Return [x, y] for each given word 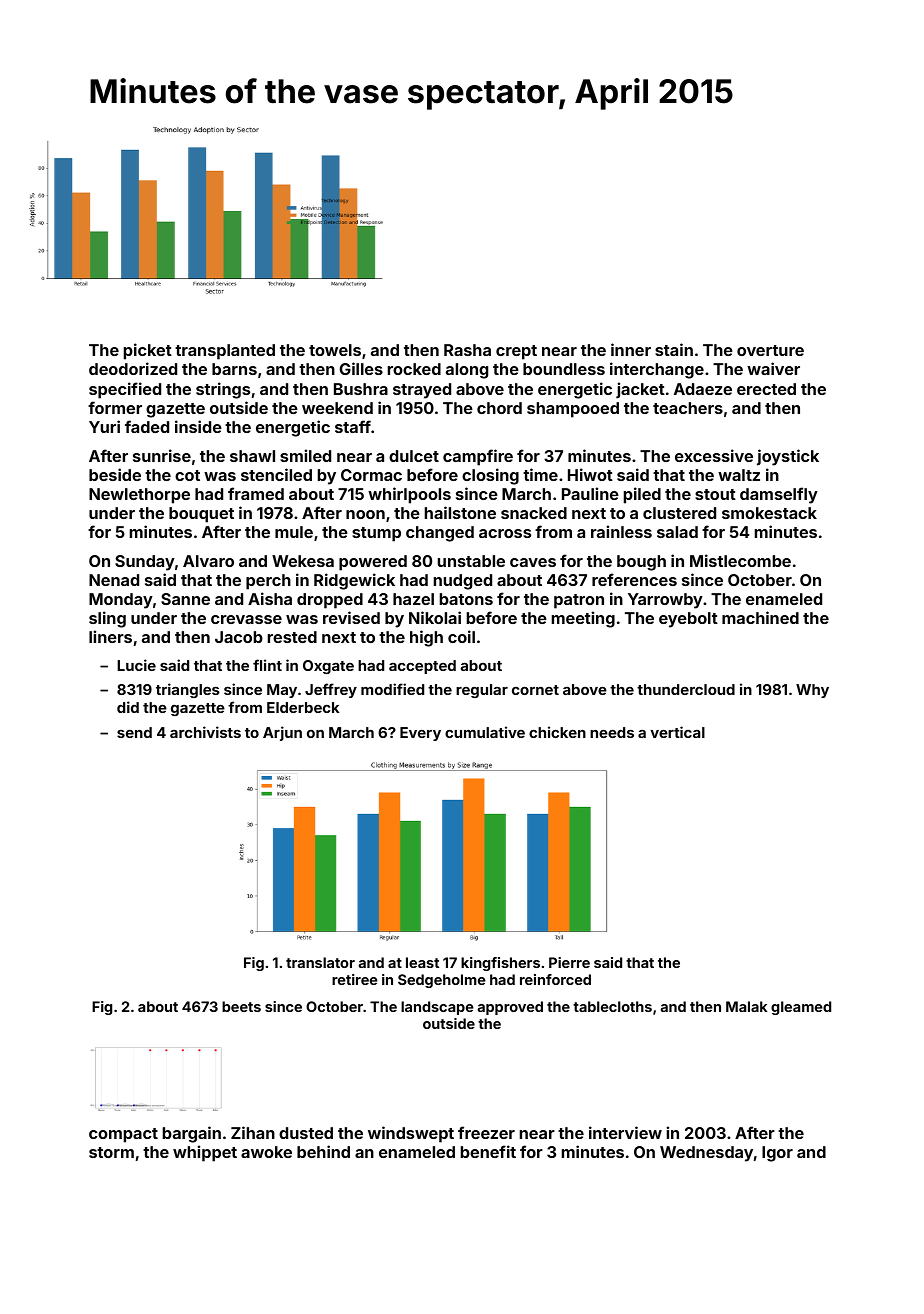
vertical [677, 732]
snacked [534, 513]
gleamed [801, 1008]
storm [111, 1152]
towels [335, 350]
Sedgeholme [442, 981]
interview [625, 1132]
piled [642, 495]
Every [420, 734]
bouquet [201, 515]
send [134, 732]
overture [770, 350]
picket [148, 351]
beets [241, 1006]
